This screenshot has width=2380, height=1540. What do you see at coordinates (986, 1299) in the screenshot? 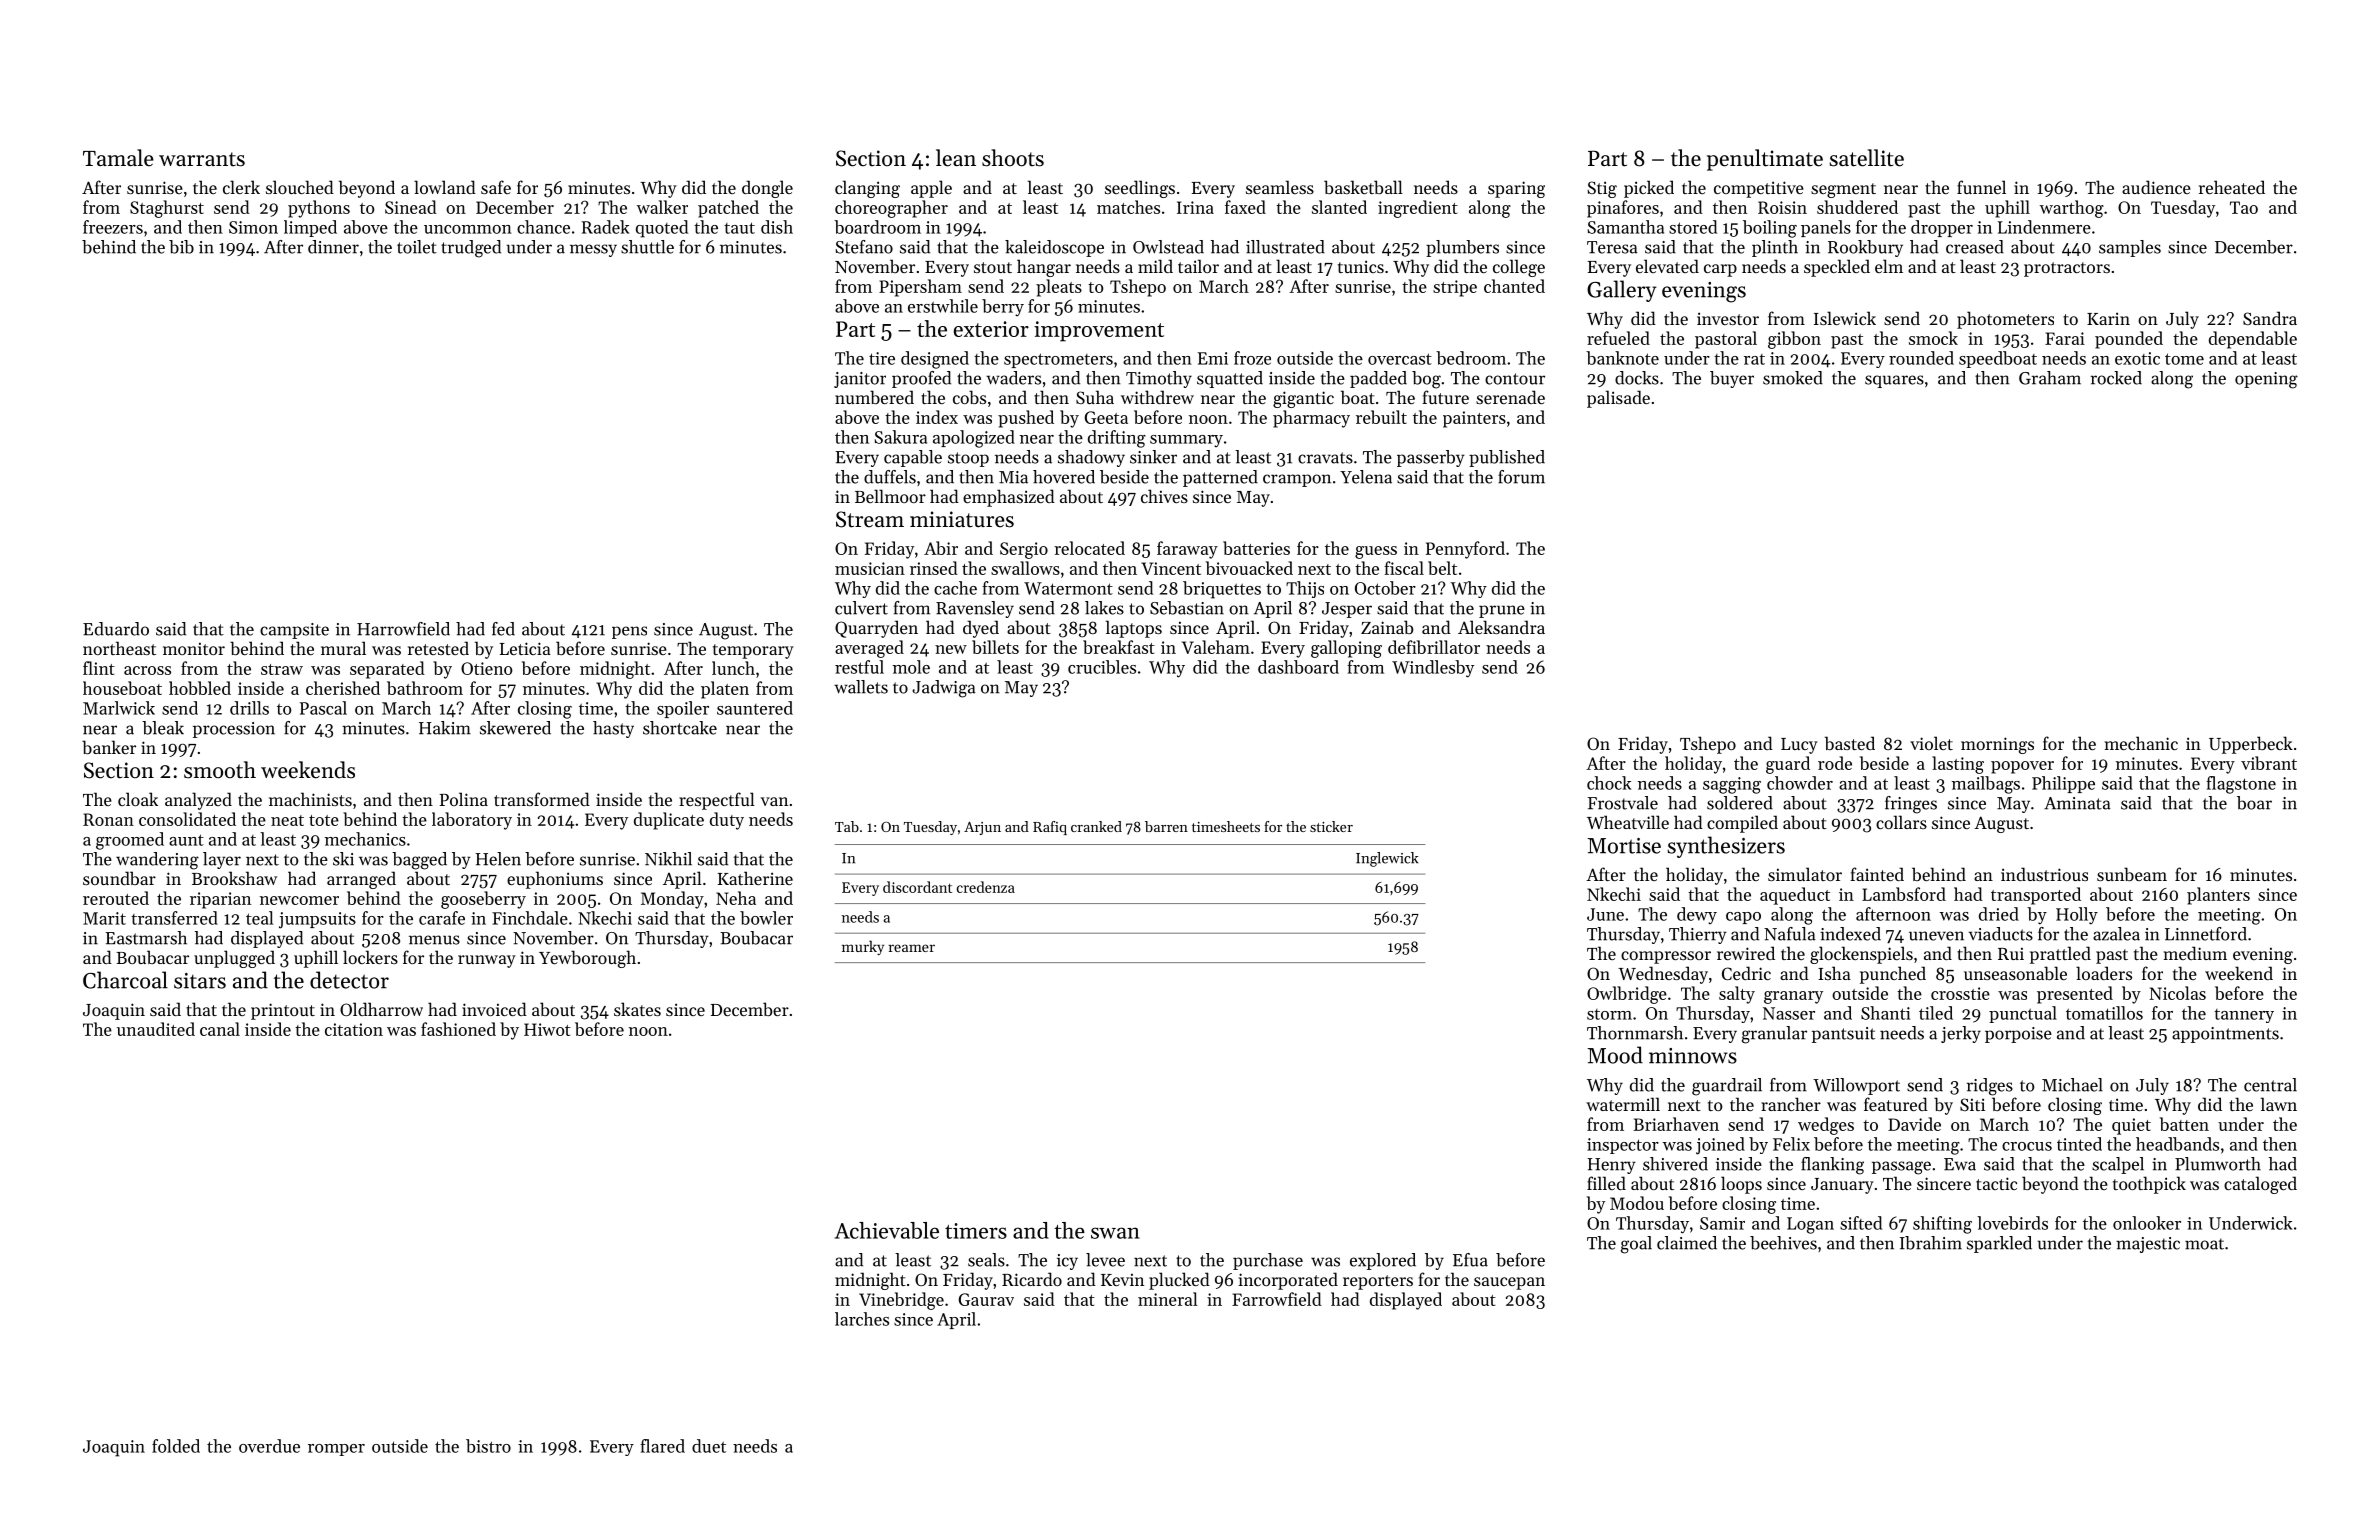
I see `Gaurav` at bounding box center [986, 1299].
